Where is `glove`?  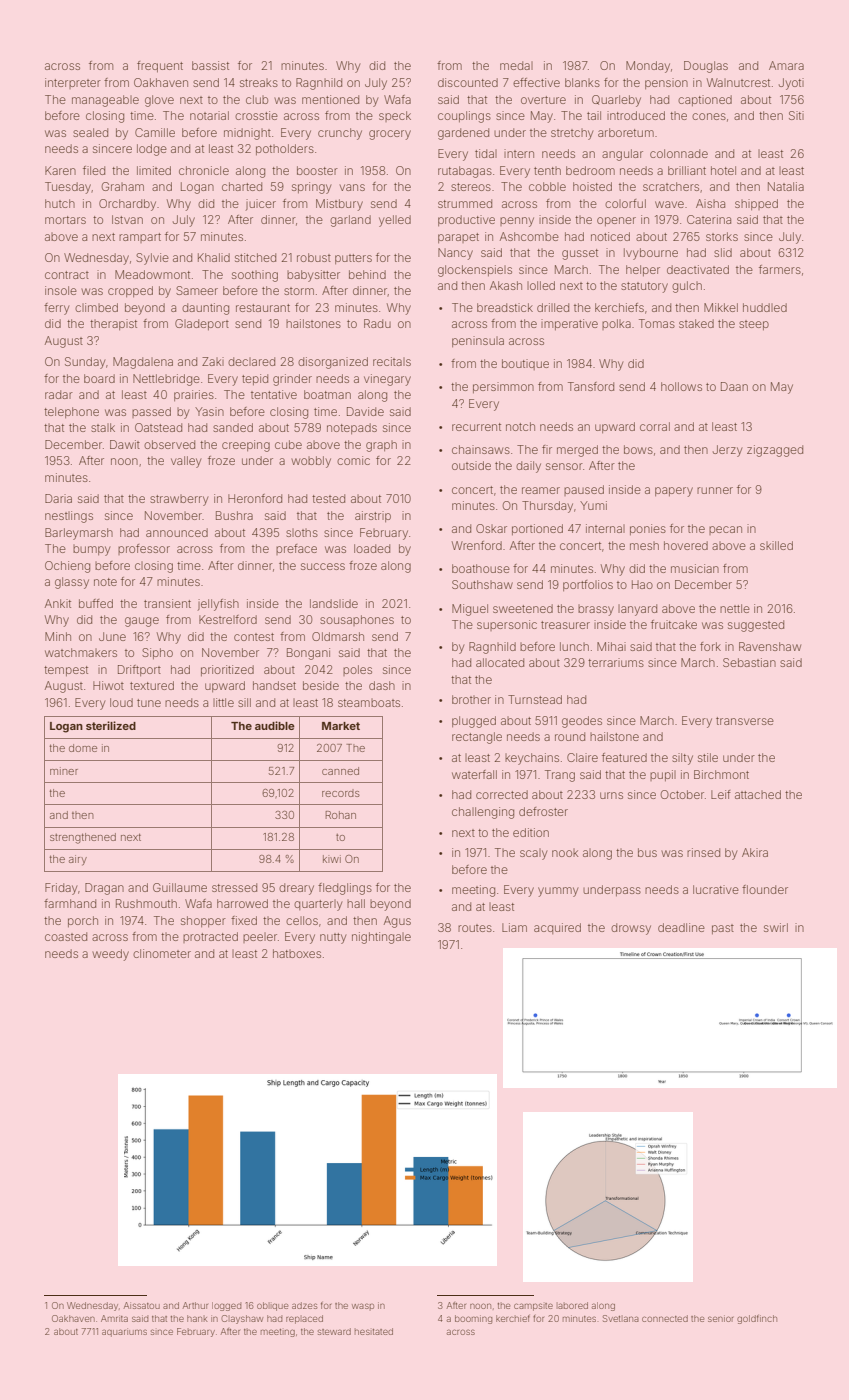 glove is located at coordinates (159, 101).
